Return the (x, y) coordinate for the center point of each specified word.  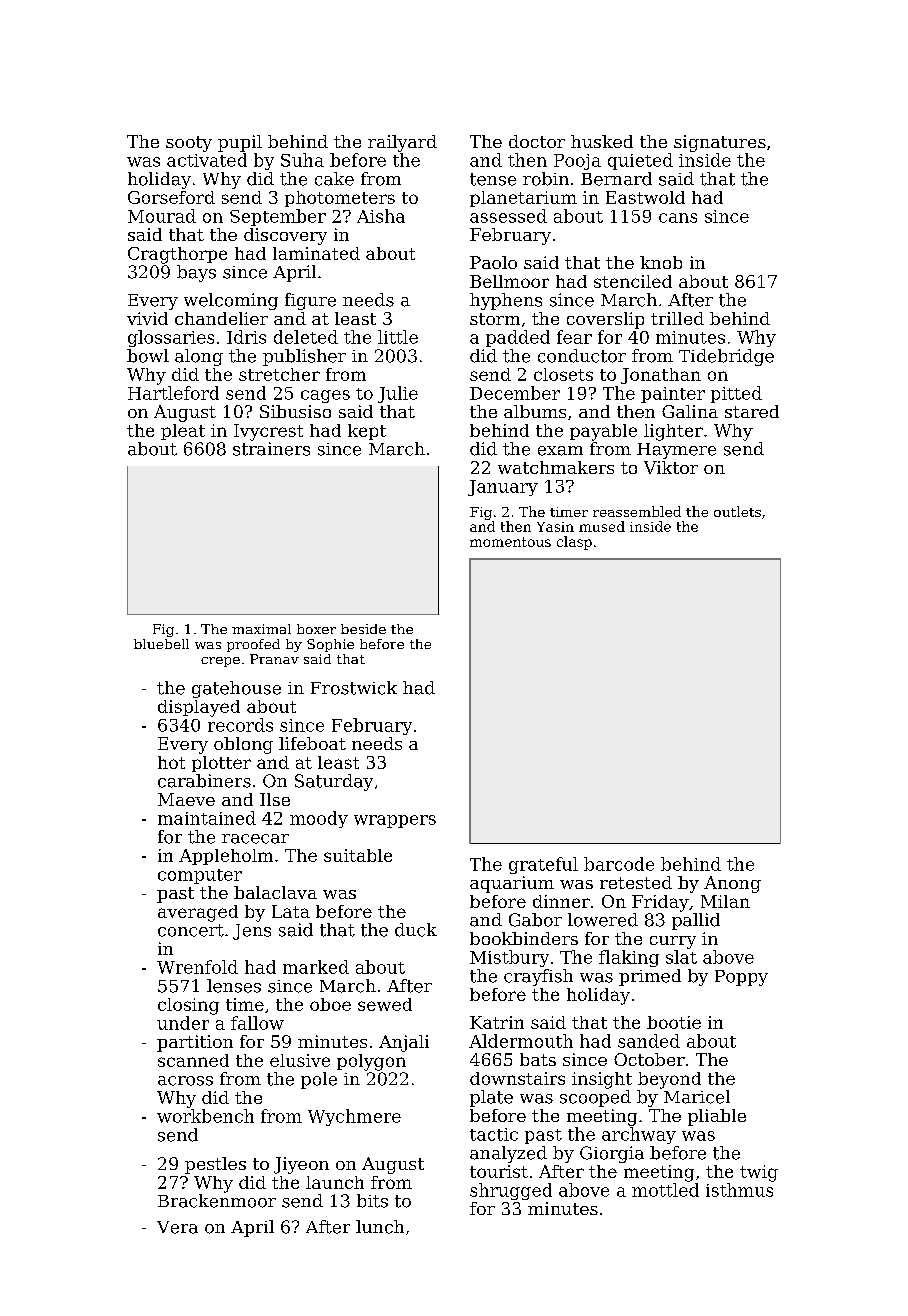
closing (188, 1006)
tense (493, 179)
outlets (737, 511)
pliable (717, 1117)
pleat (183, 432)
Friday (660, 903)
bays (196, 273)
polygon (371, 1062)
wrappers (395, 821)
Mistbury (509, 958)
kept (367, 432)
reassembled (637, 511)
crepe (220, 662)
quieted (640, 161)
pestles (215, 1165)
